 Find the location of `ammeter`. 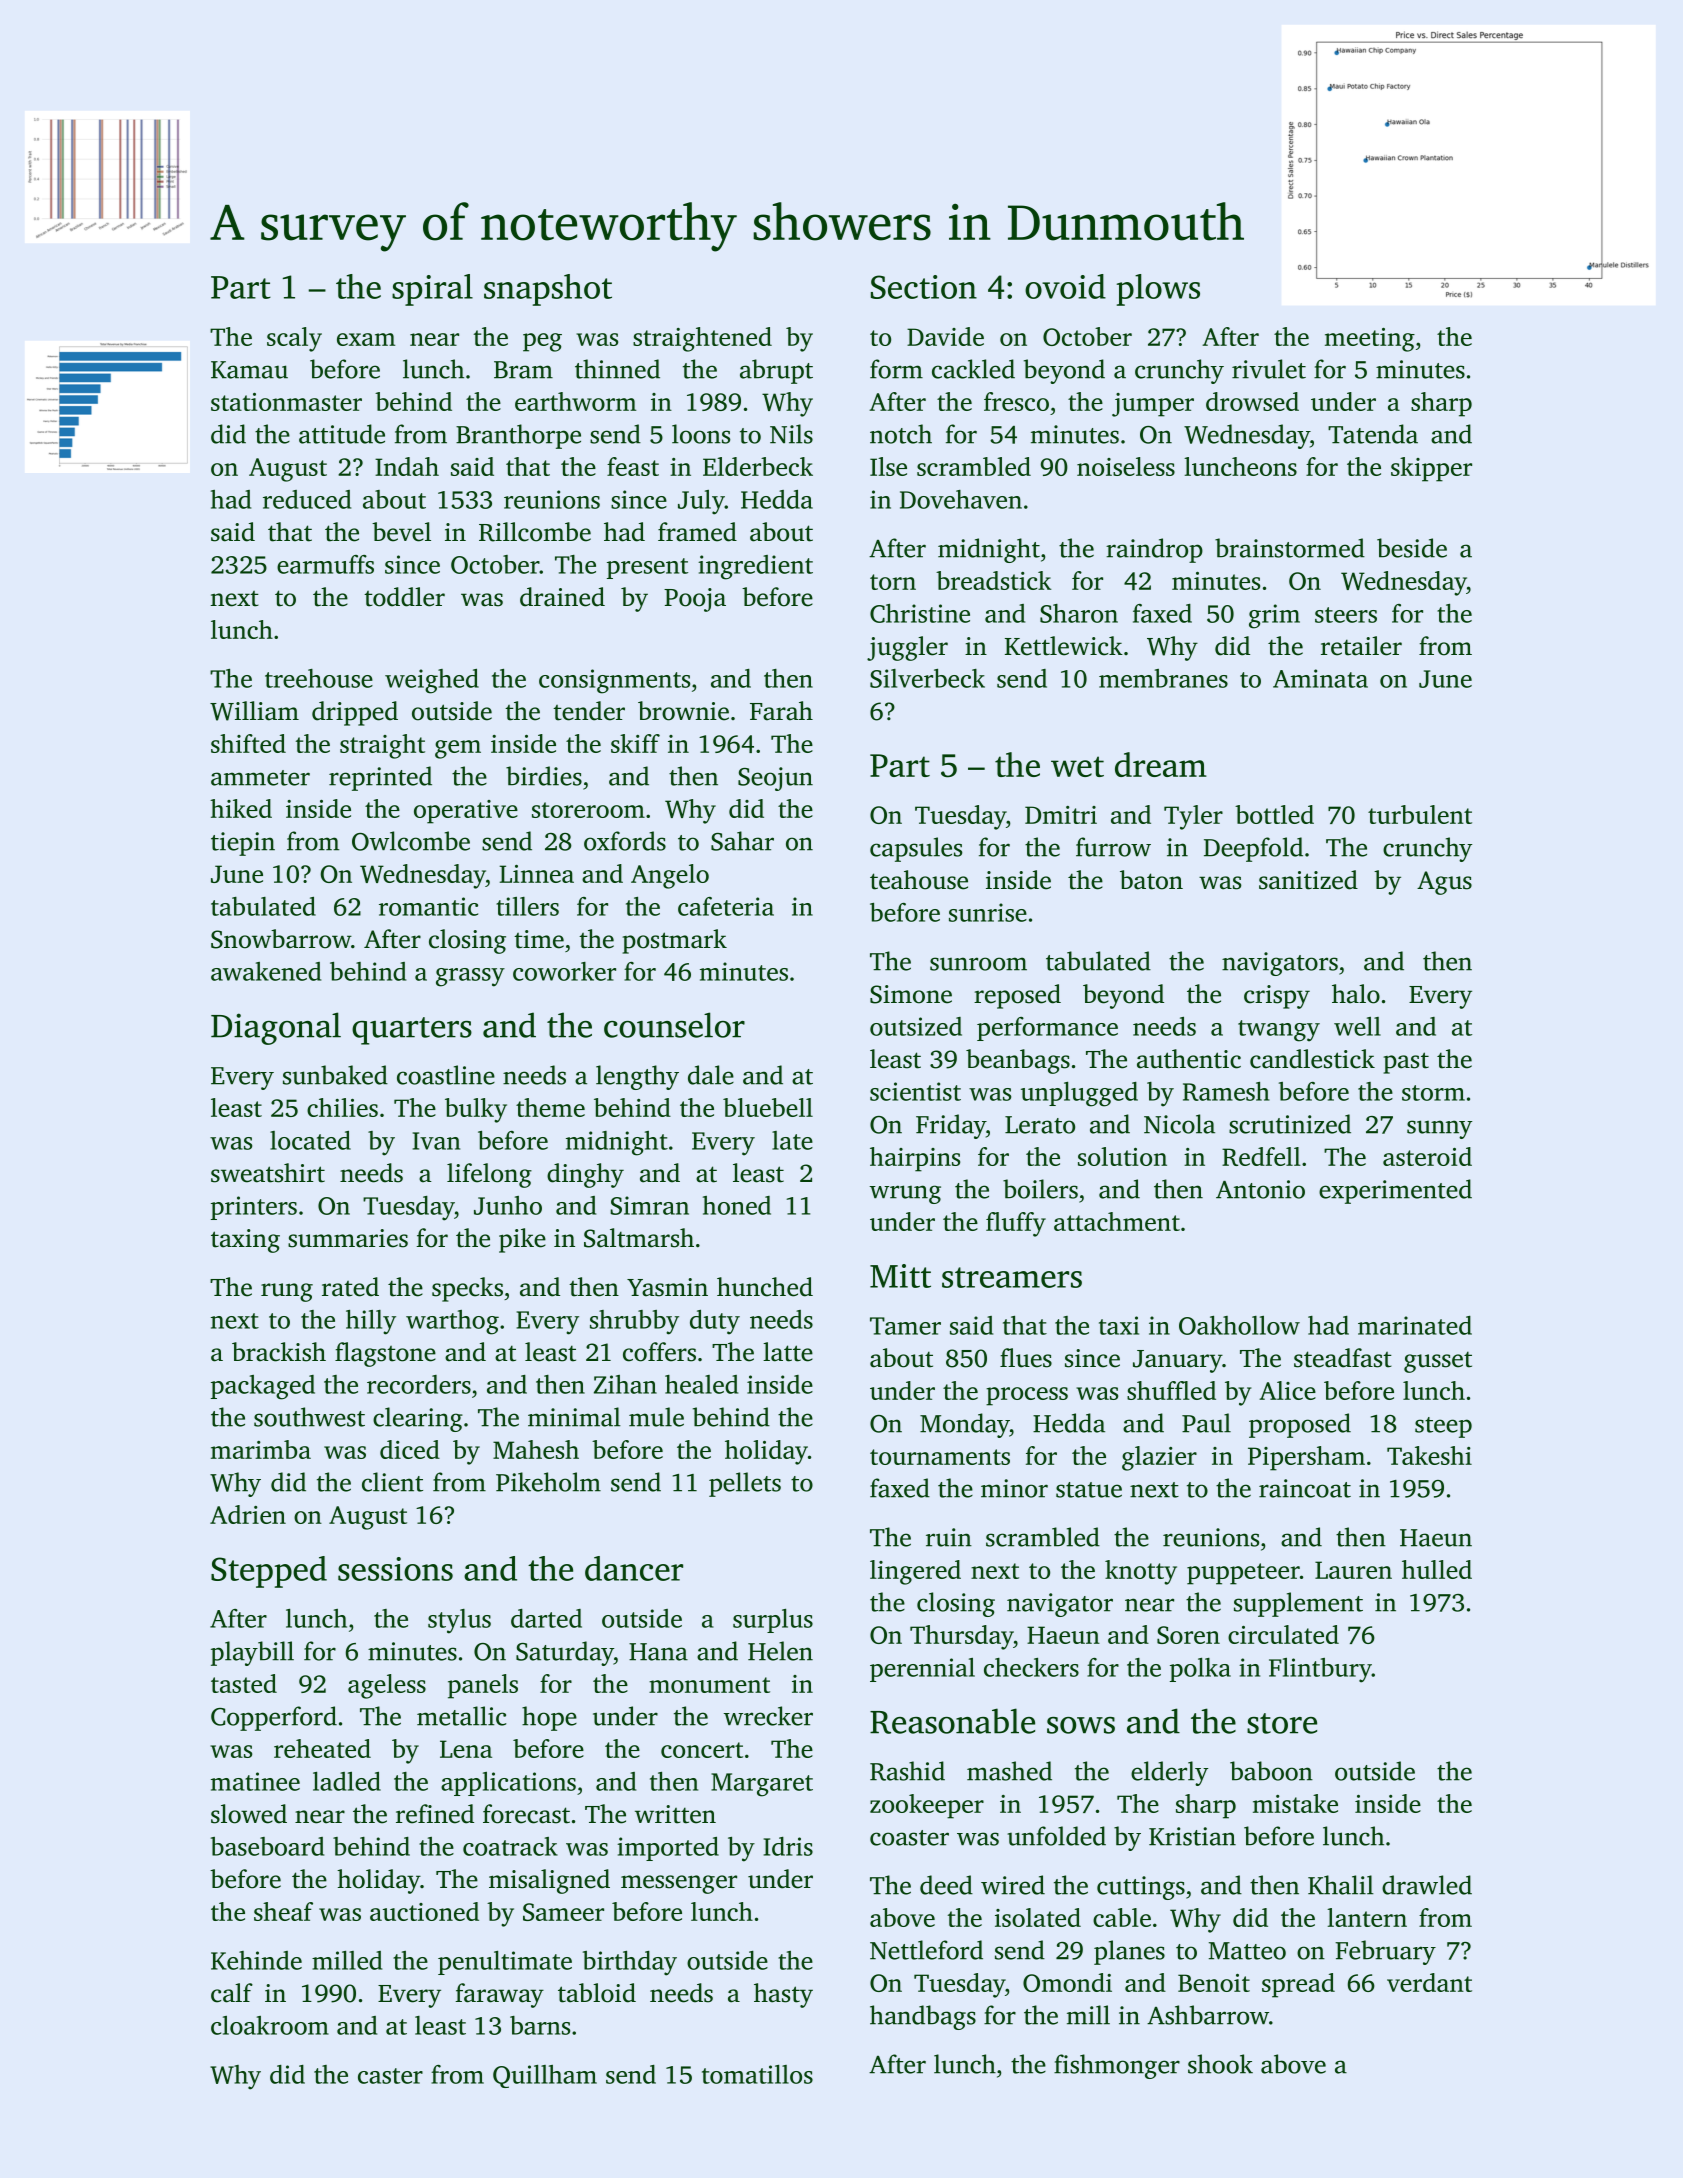

ammeter is located at coordinates (260, 778).
